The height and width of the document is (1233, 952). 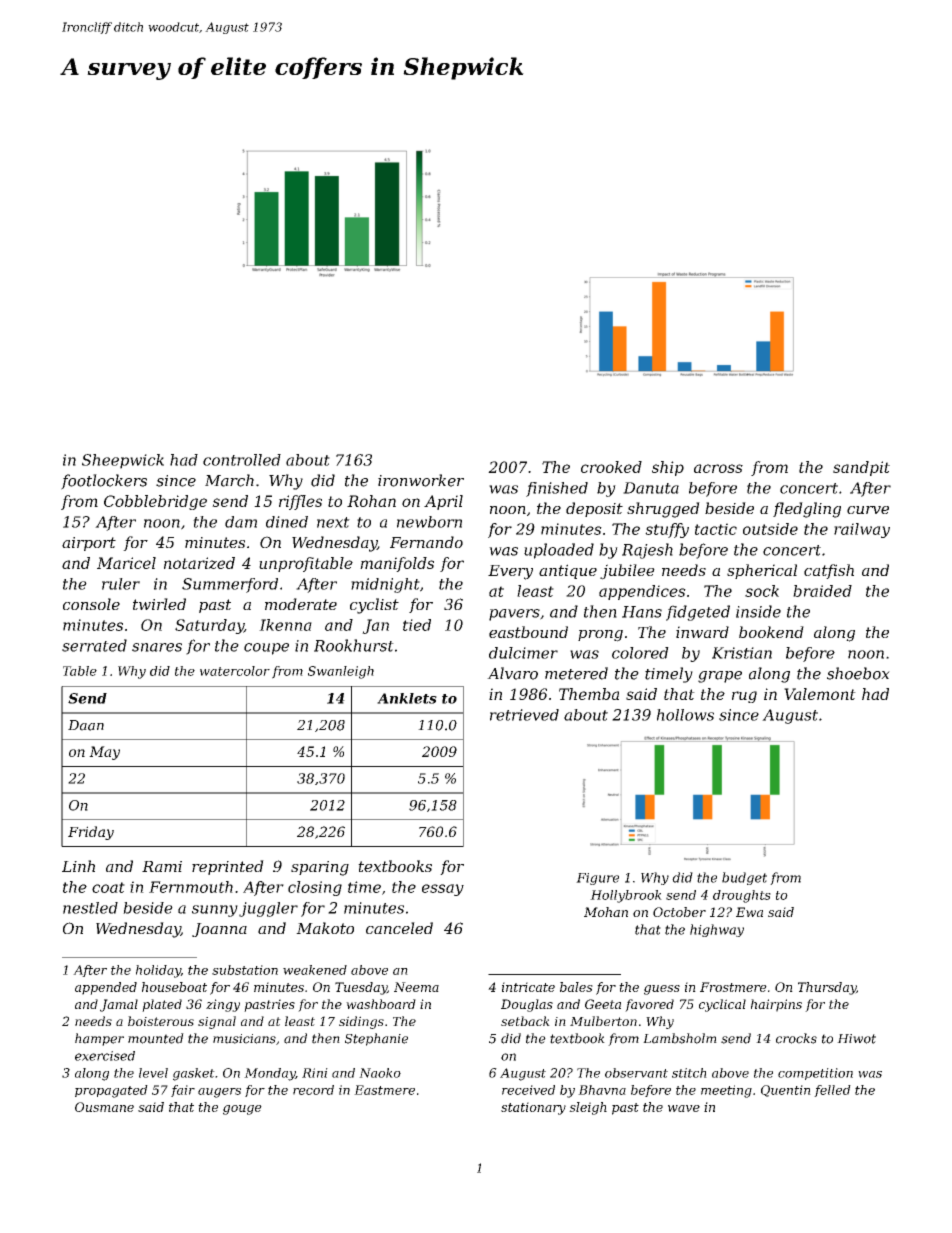 I want to click on controlled, so click(x=242, y=460).
